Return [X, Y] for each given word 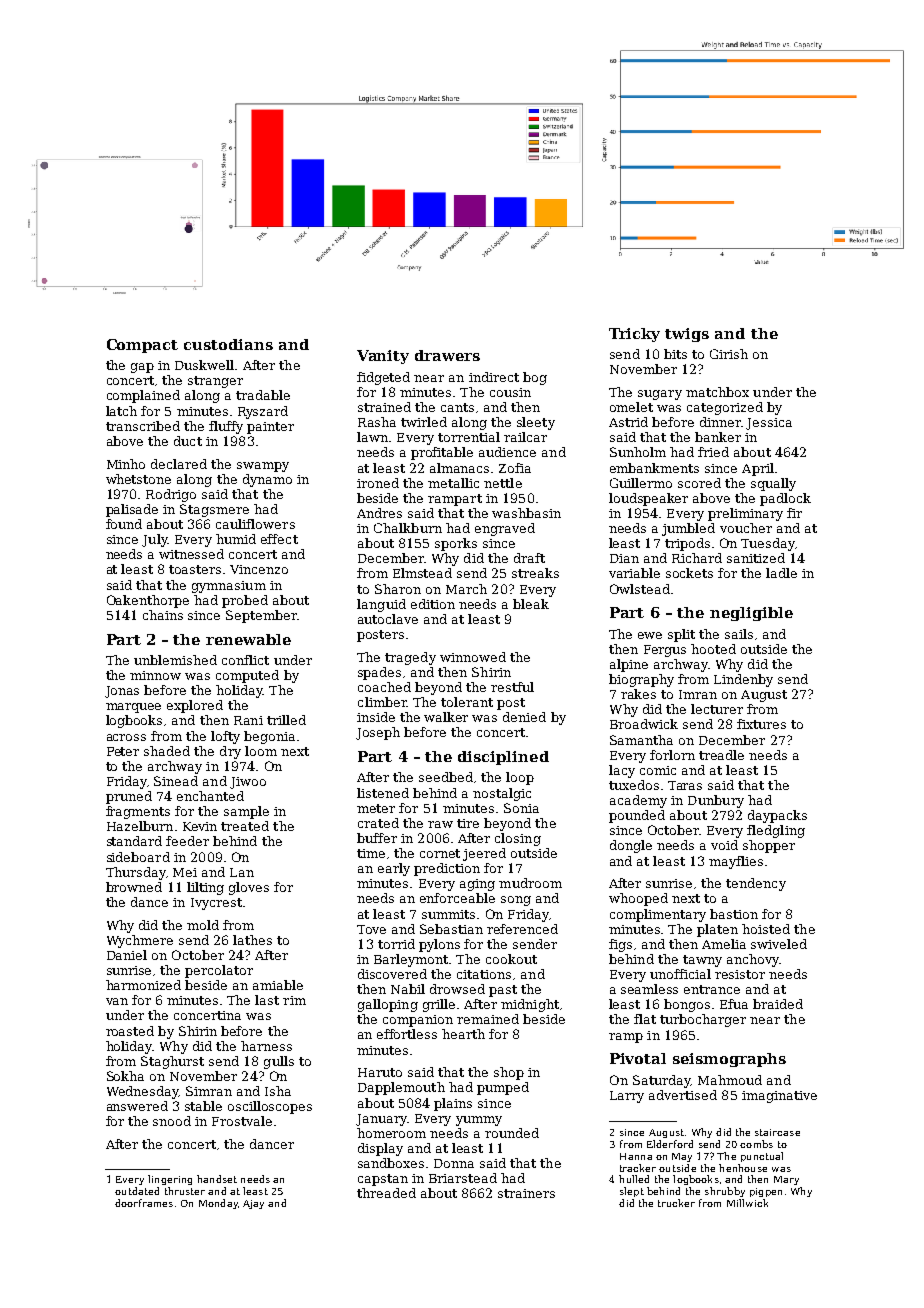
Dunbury [716, 801]
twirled [424, 422]
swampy [263, 467]
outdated [137, 1191]
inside [376, 717]
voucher [746, 528]
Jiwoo [248, 783]
